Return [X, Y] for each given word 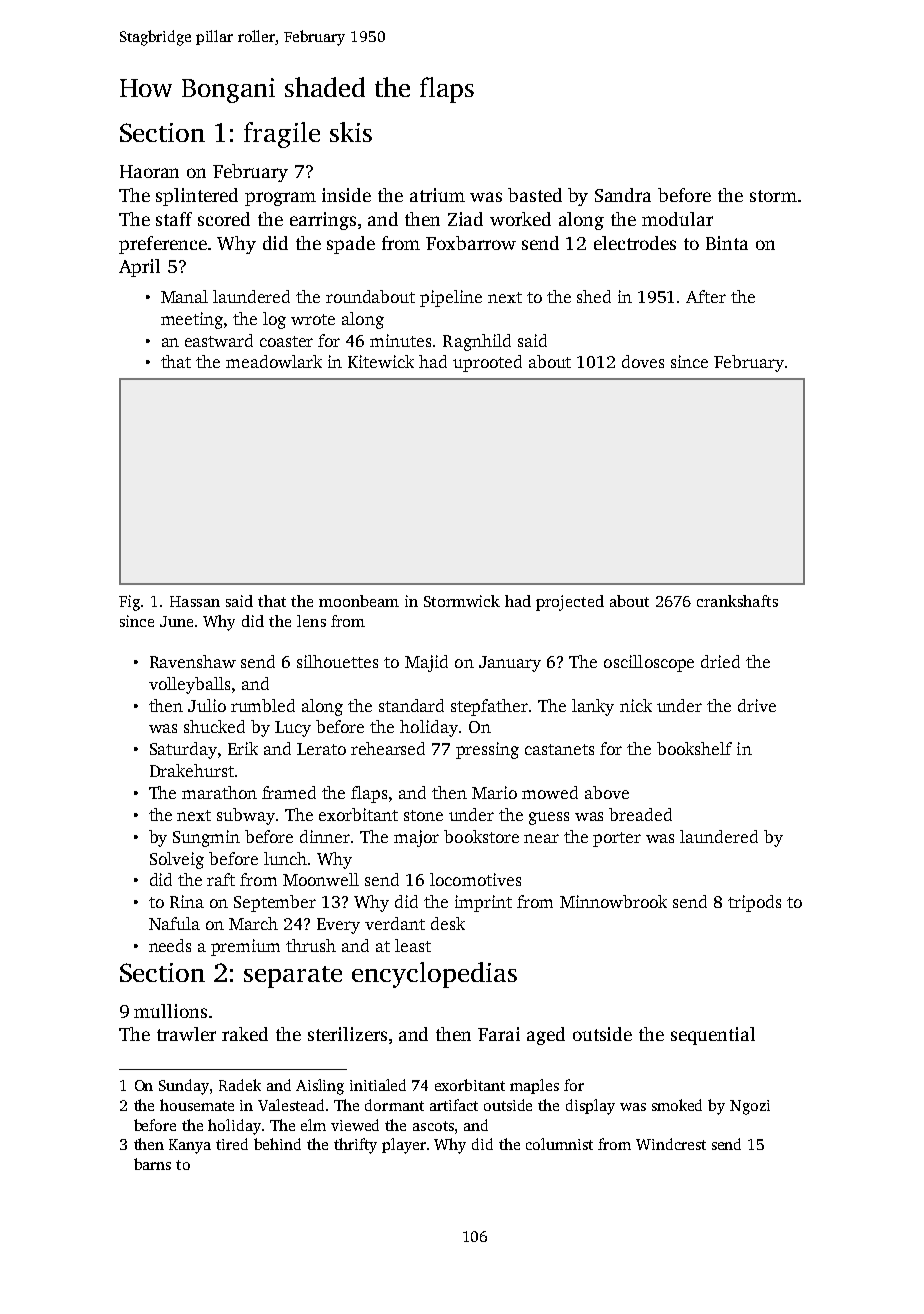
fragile [282, 135]
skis [351, 132]
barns [152, 1164]
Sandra [623, 195]
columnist [559, 1144]
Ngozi [750, 1107]
